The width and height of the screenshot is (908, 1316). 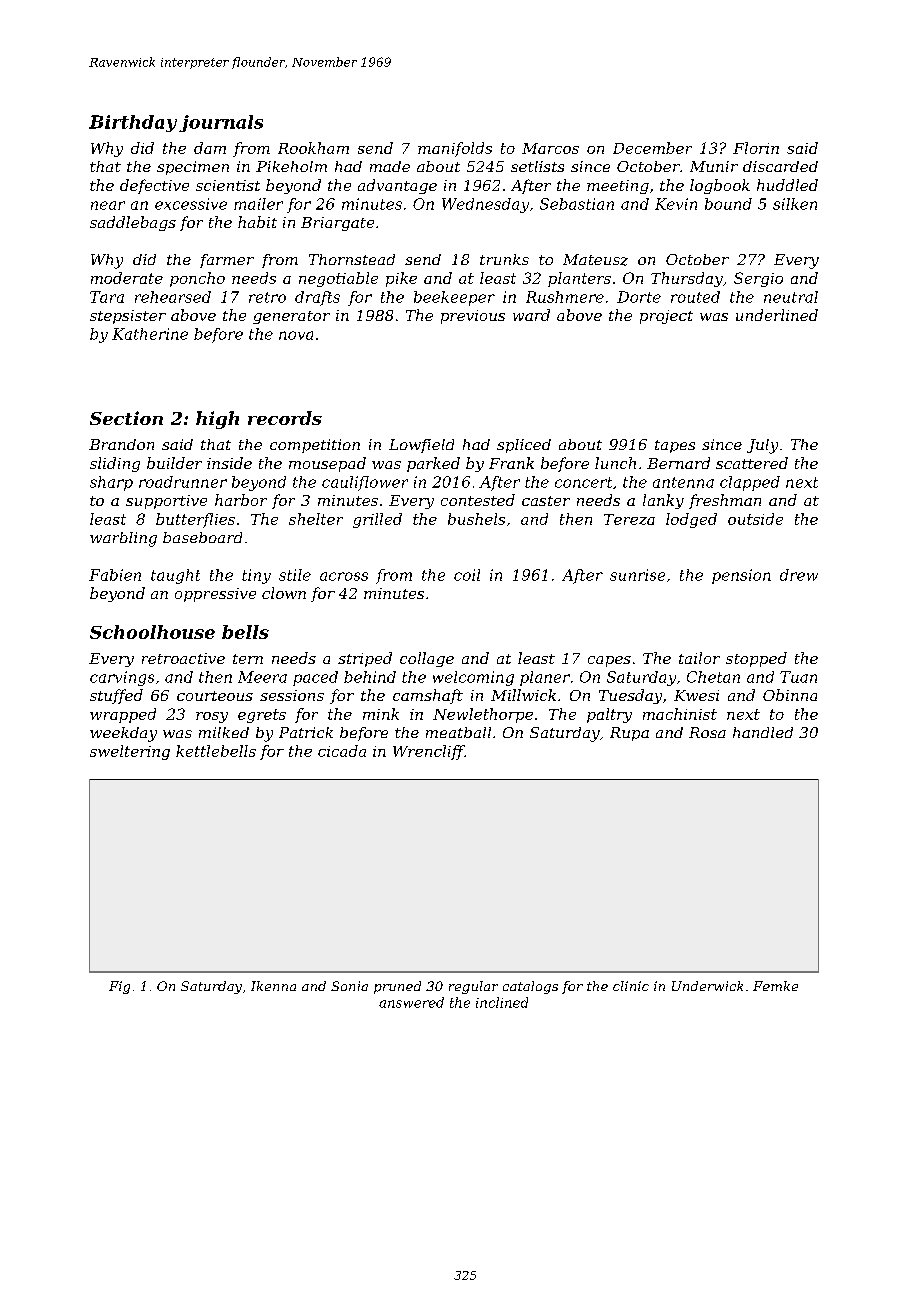 I want to click on sunrise, so click(x=637, y=575).
